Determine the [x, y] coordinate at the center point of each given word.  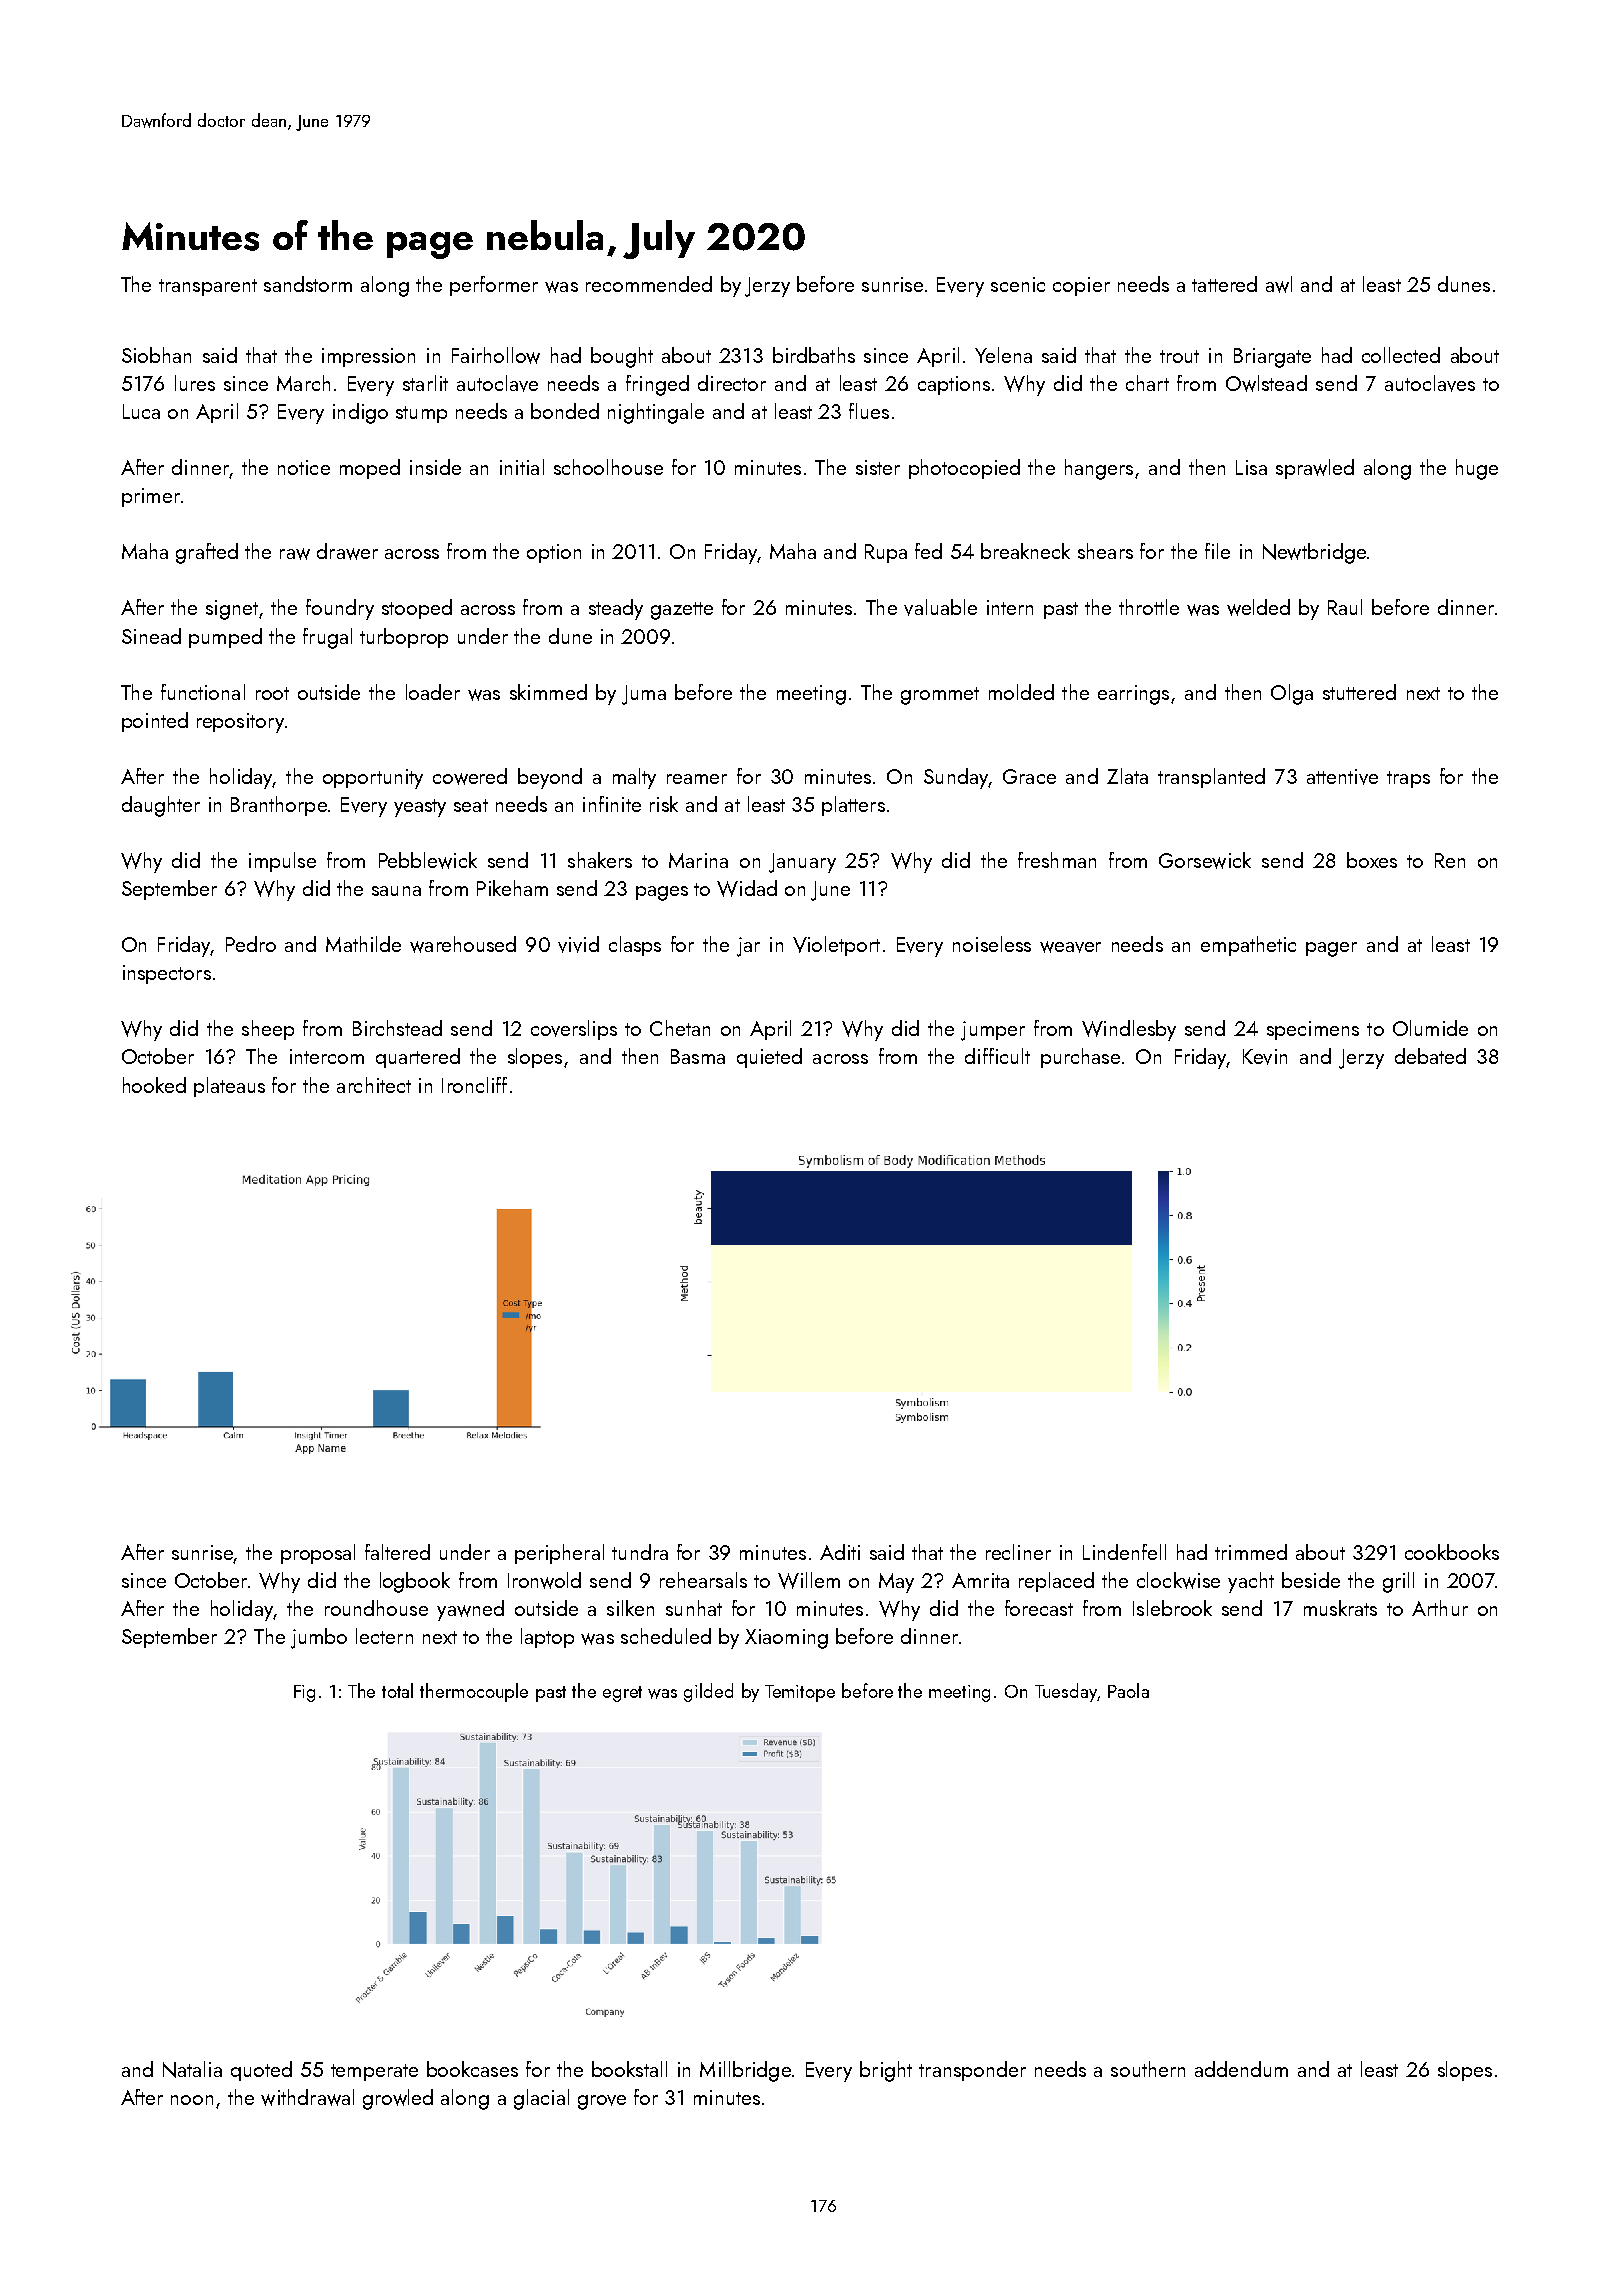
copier [1081, 286]
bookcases [472, 2069]
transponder [972, 2071]
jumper [993, 1031]
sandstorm [308, 284]
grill [1398, 1582]
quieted [769, 1058]
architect [374, 1085]
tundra [640, 1552]
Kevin [1265, 1057]
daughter [161, 806]
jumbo [319, 1638]
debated [1430, 1056]
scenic [1018, 284]
